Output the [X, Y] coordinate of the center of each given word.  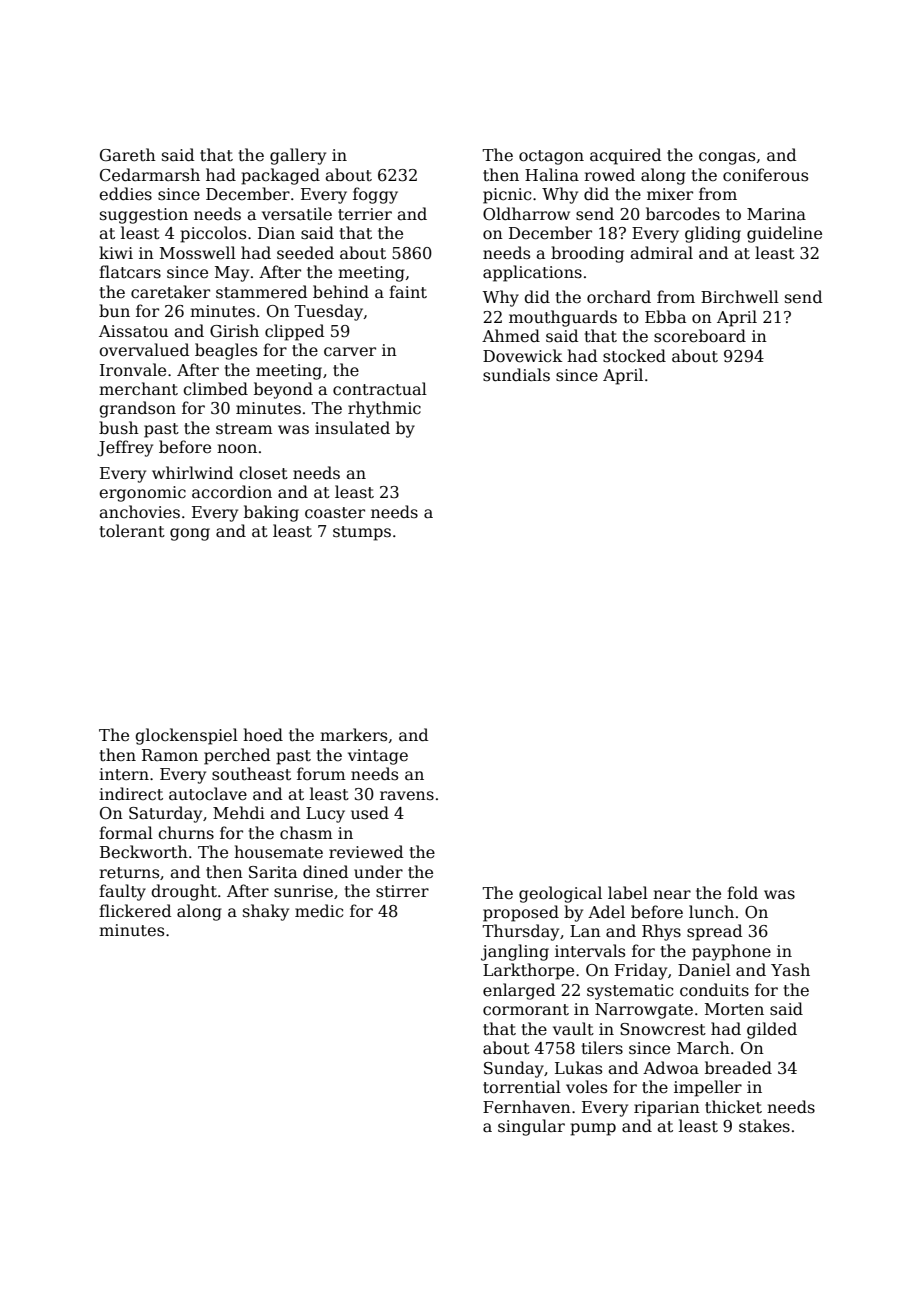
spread [714, 932]
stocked [634, 356]
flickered [135, 911]
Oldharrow [526, 213]
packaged [280, 176]
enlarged [519, 991]
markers [353, 735]
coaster [335, 513]
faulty [122, 892]
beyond [283, 390]
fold [742, 892]
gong [190, 534]
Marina [776, 214]
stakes [764, 1126]
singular [531, 1127]
